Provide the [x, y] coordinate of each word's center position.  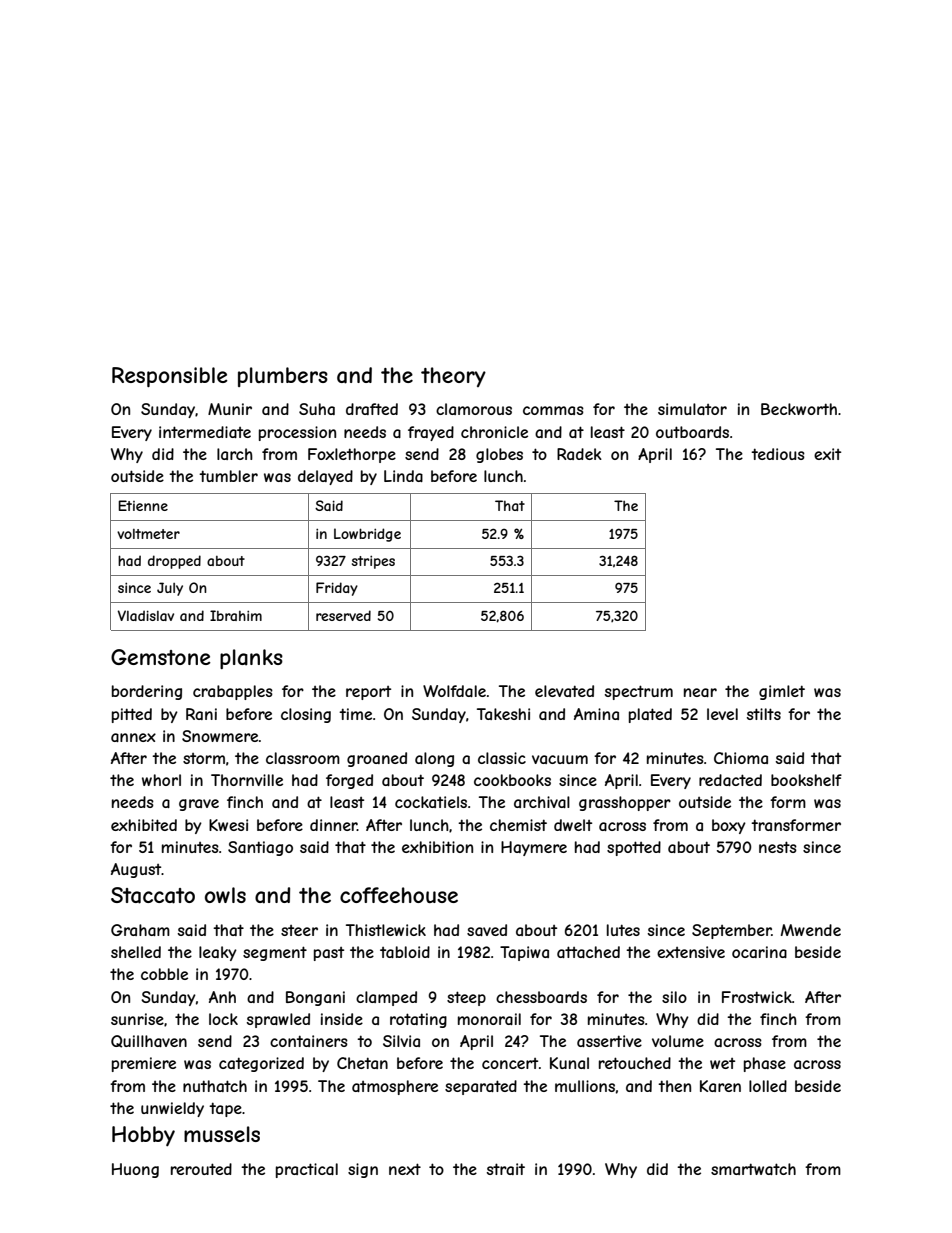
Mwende [811, 930]
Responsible [170, 377]
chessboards [541, 997]
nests [778, 847]
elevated [564, 691]
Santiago [260, 848]
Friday [337, 589]
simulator [692, 409]
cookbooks [512, 780]
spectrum [639, 692]
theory [453, 377]
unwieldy [172, 1109]
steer [299, 930]
